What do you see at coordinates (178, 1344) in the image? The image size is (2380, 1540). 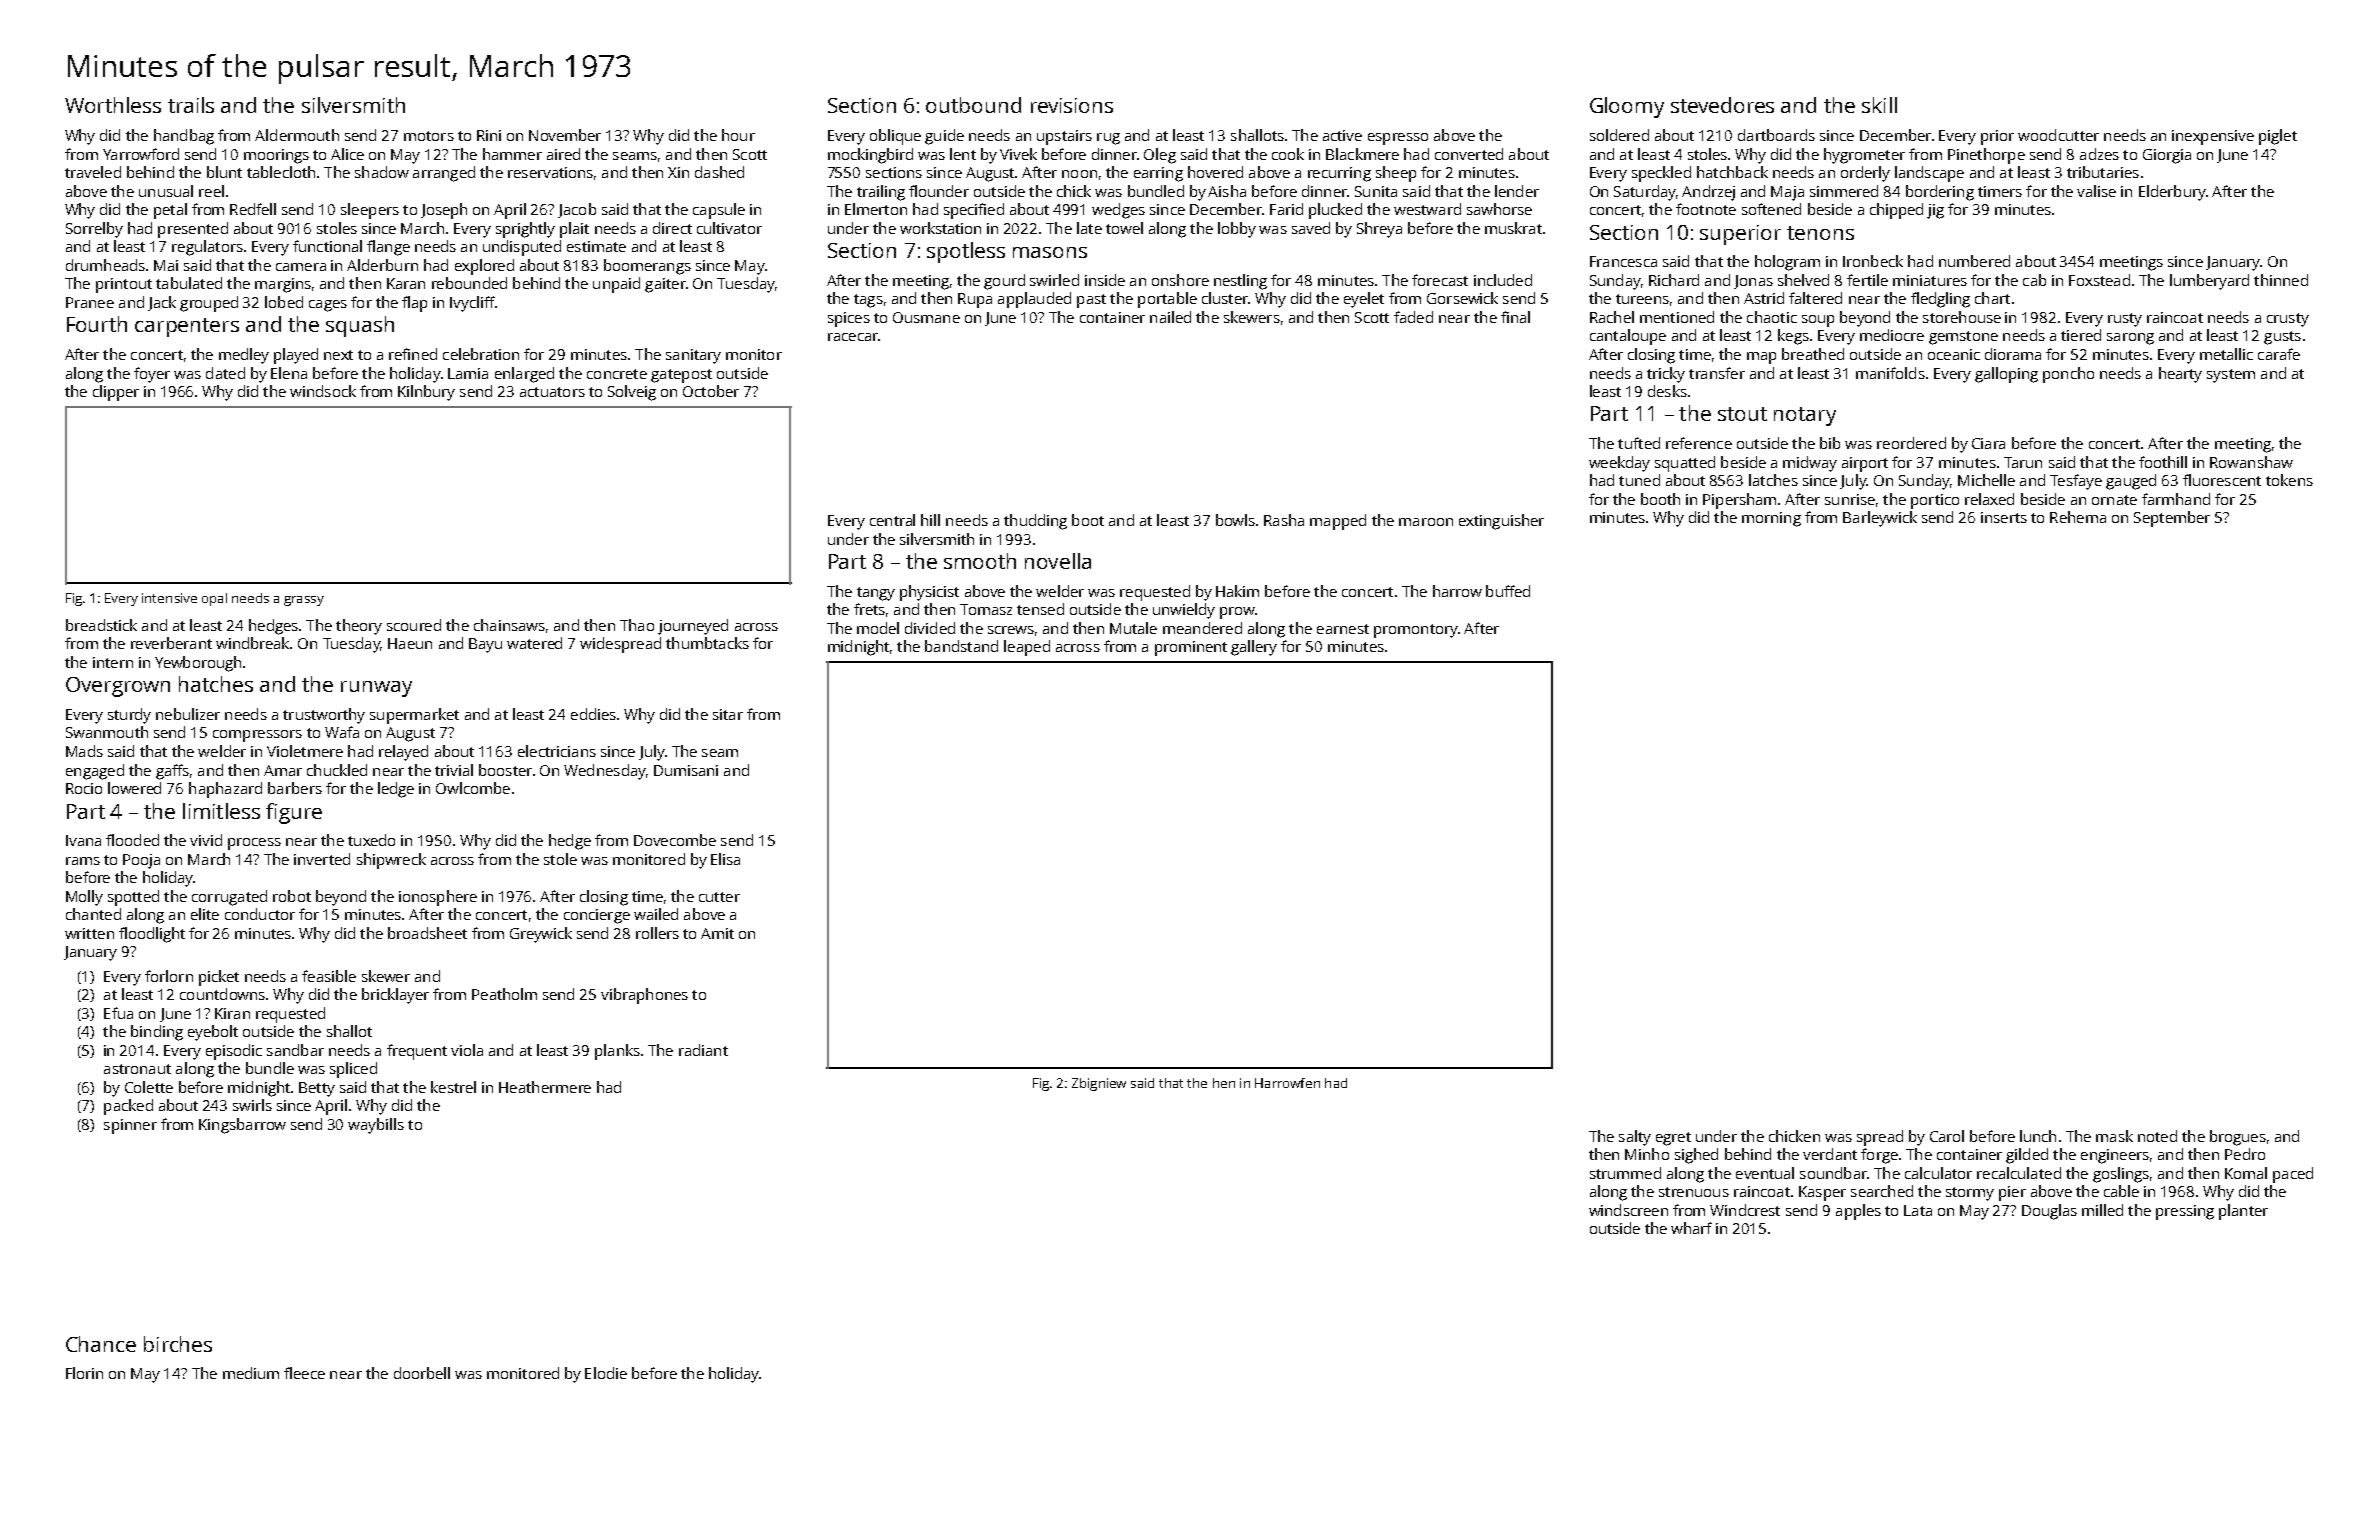 I see `birches` at bounding box center [178, 1344].
